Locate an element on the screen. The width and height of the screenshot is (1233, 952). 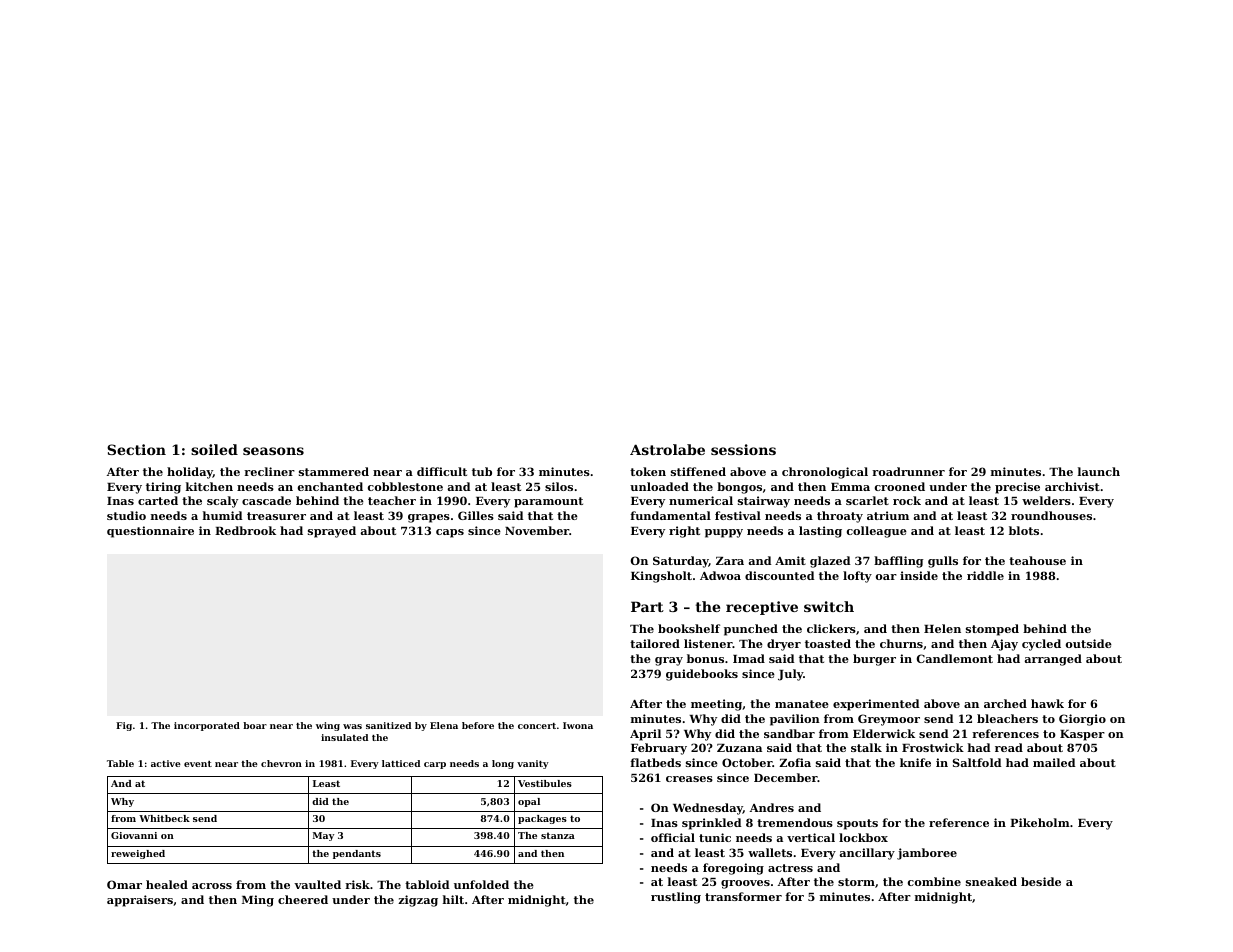
Pikeholm is located at coordinates (1040, 822).
